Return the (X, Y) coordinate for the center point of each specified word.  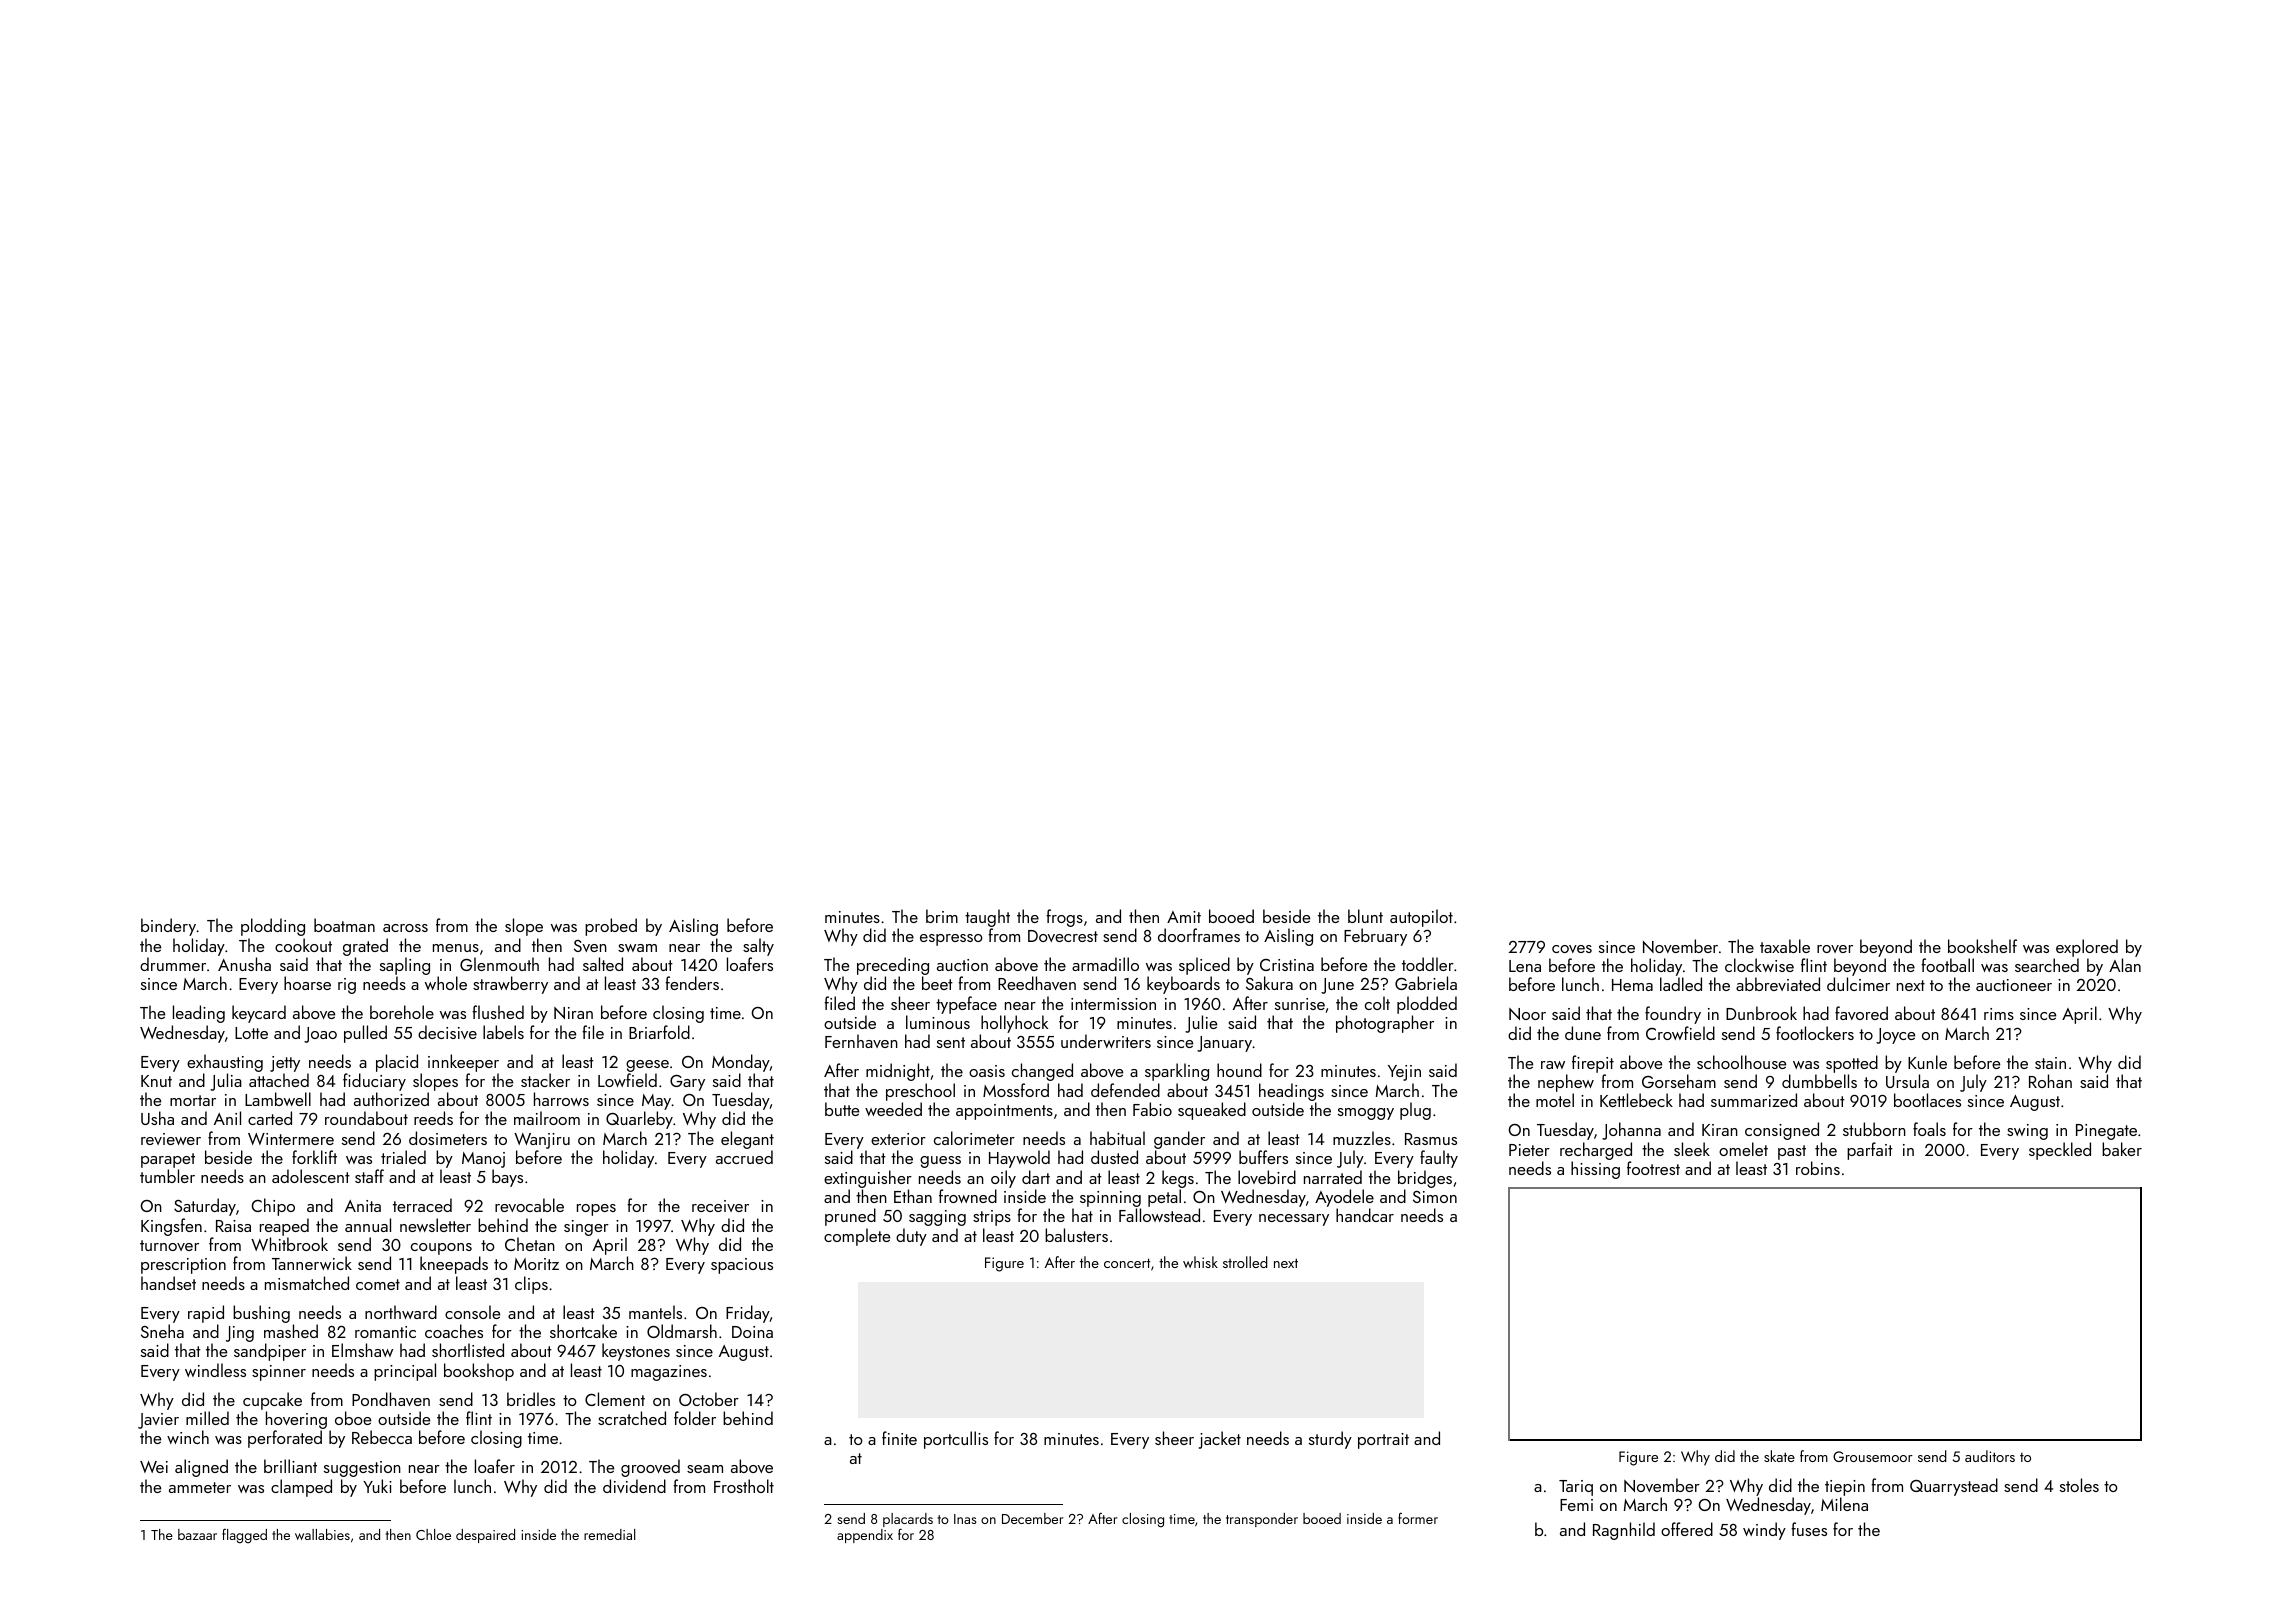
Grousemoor (1873, 1456)
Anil (227, 1118)
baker (2122, 1149)
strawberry (510, 985)
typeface (966, 1005)
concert (1127, 1263)
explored (2087, 948)
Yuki (377, 1486)
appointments (1004, 1112)
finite (899, 1438)
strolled (1245, 1262)
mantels (655, 1312)
